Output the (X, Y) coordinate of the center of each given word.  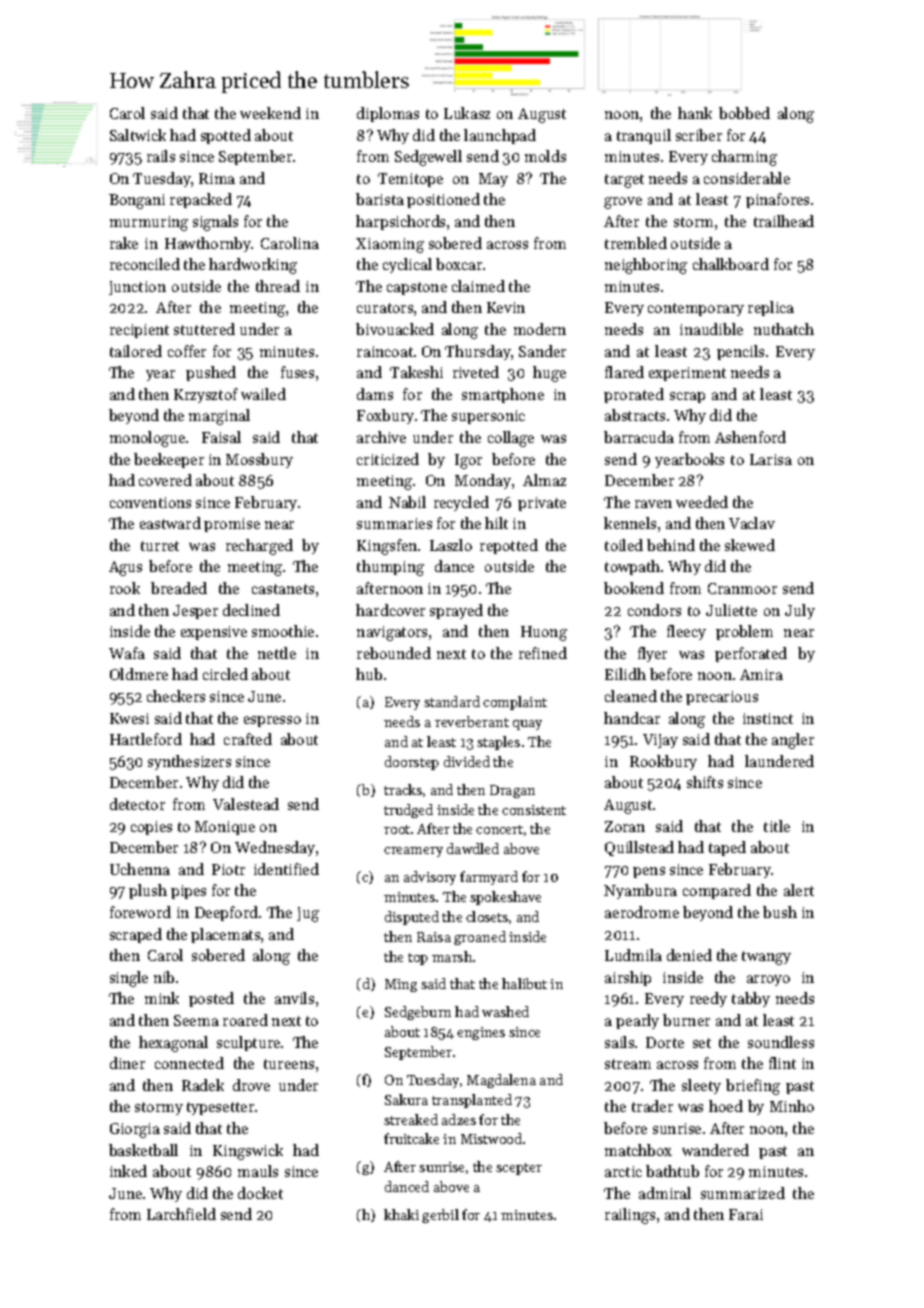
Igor (468, 461)
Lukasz (467, 113)
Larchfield (181, 1214)
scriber (699, 135)
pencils (740, 352)
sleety (701, 1086)
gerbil (440, 1216)
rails (161, 156)
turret (160, 546)
